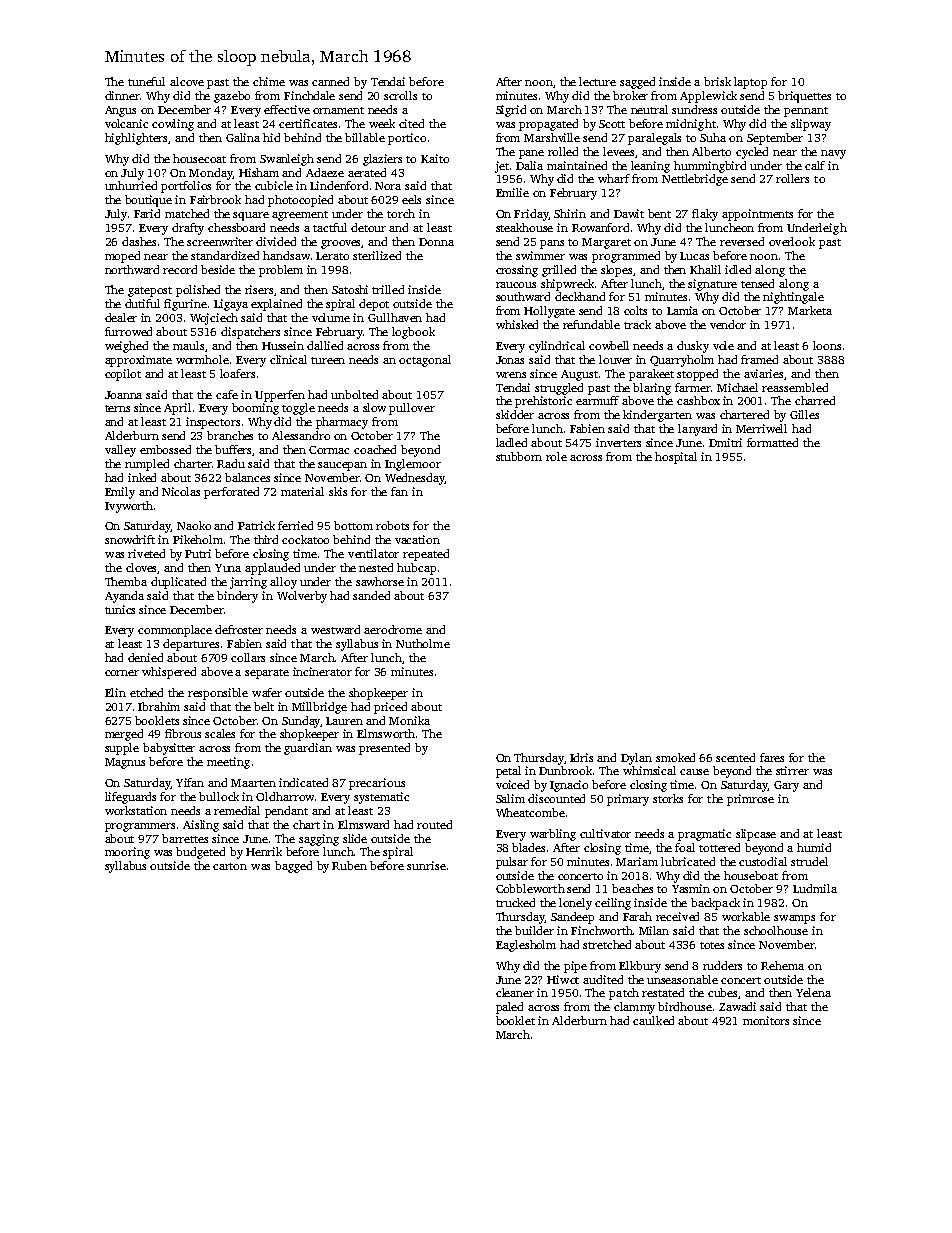 Image resolution: width=952 pixels, height=1233 pixels. What do you see at coordinates (188, 229) in the document?
I see `drafty` at bounding box center [188, 229].
